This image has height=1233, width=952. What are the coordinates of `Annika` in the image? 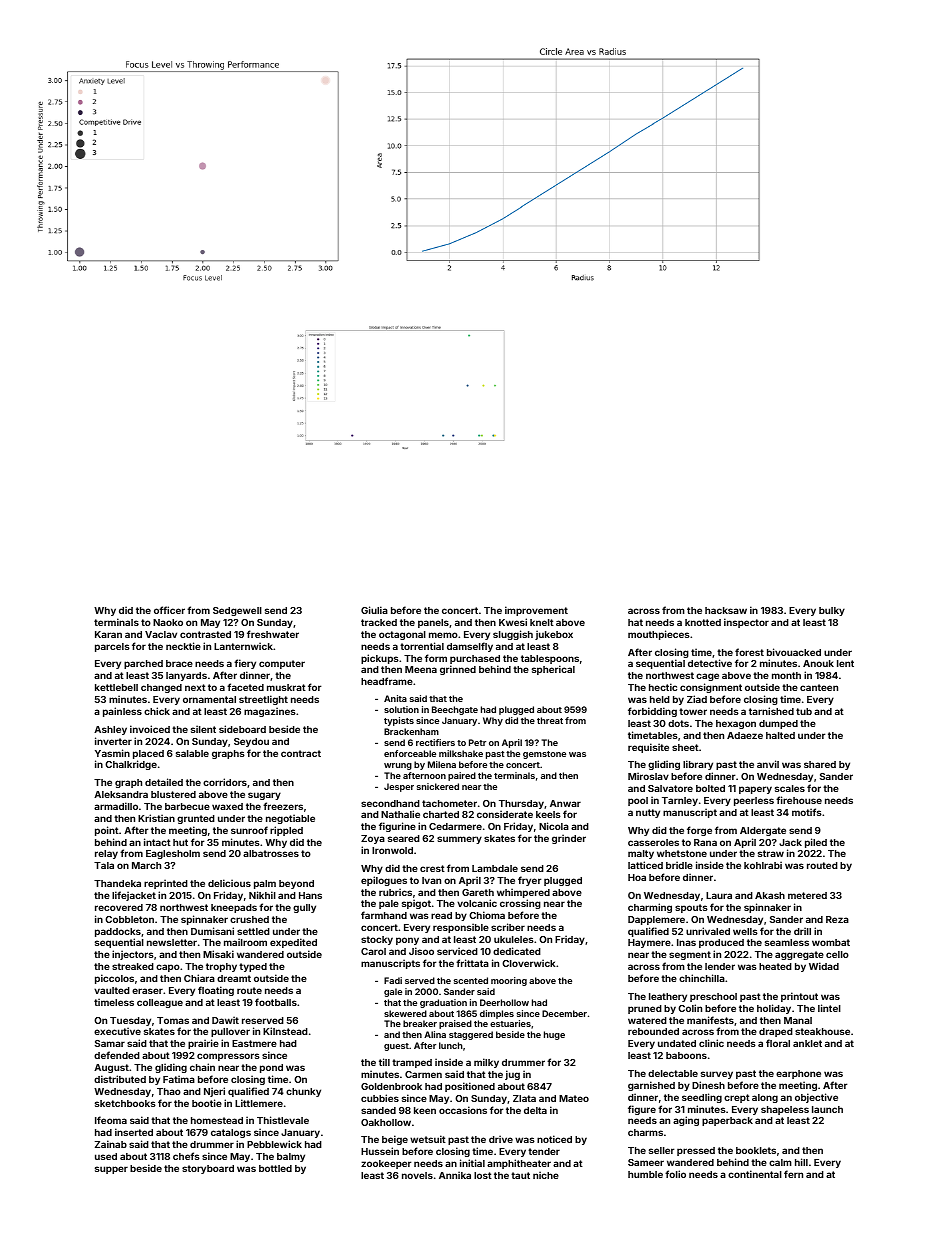 It's located at (455, 1175).
